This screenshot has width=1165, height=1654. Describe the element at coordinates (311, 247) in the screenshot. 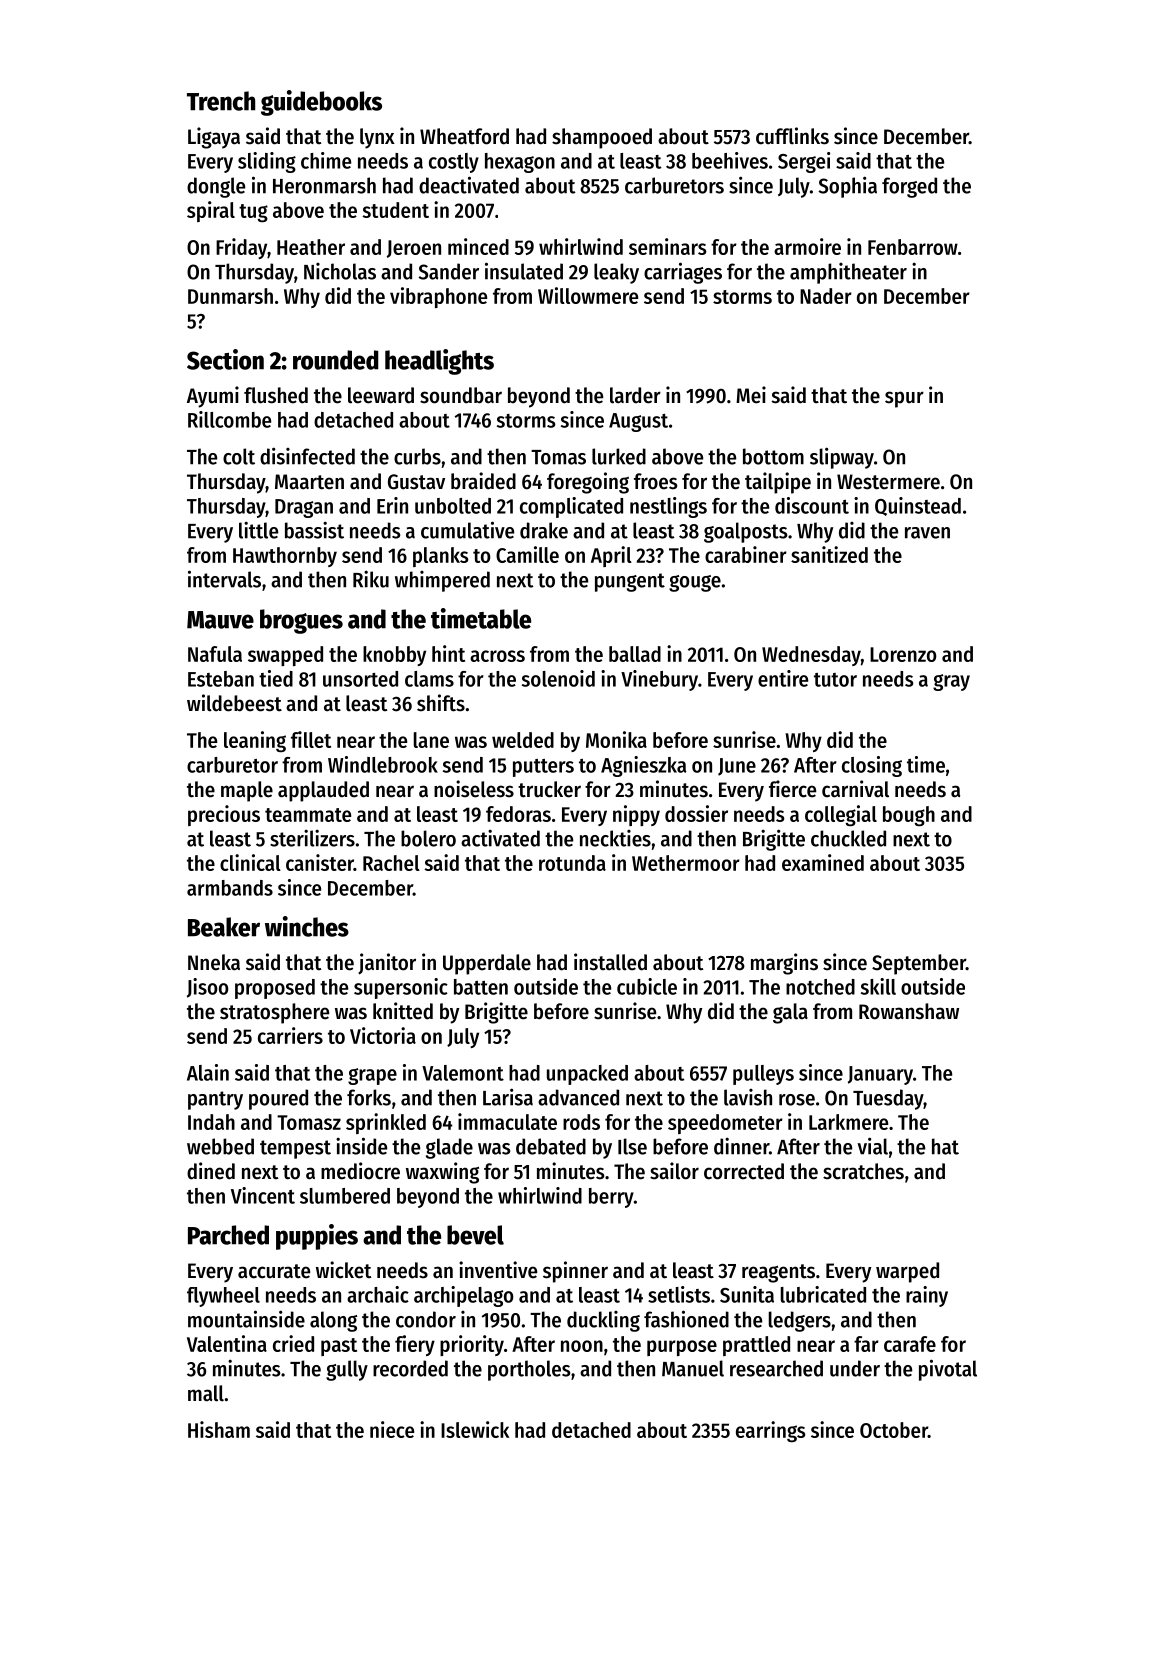

I see `Heather` at that location.
